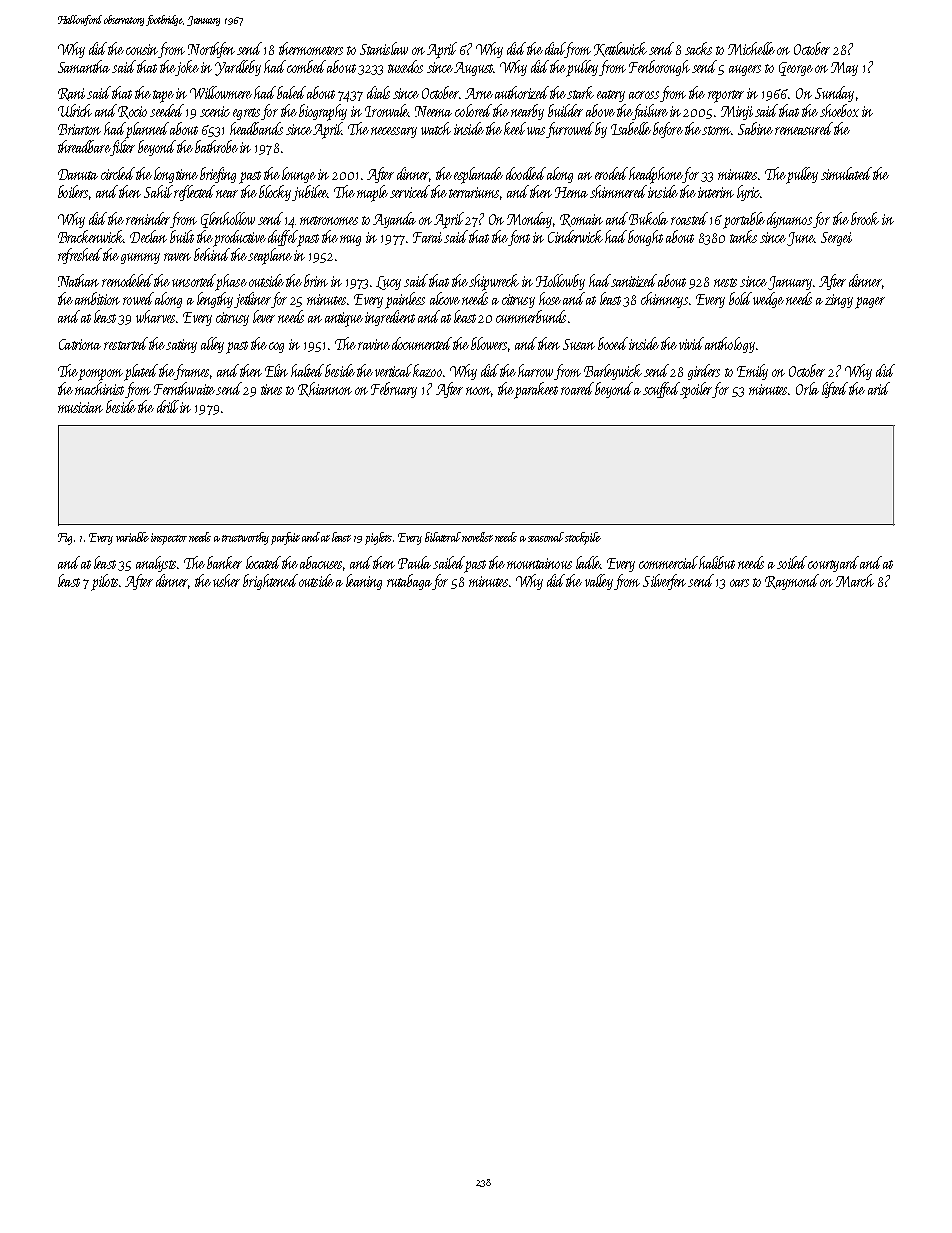 Image resolution: width=952 pixels, height=1233 pixels. I want to click on mountainous, so click(539, 563).
